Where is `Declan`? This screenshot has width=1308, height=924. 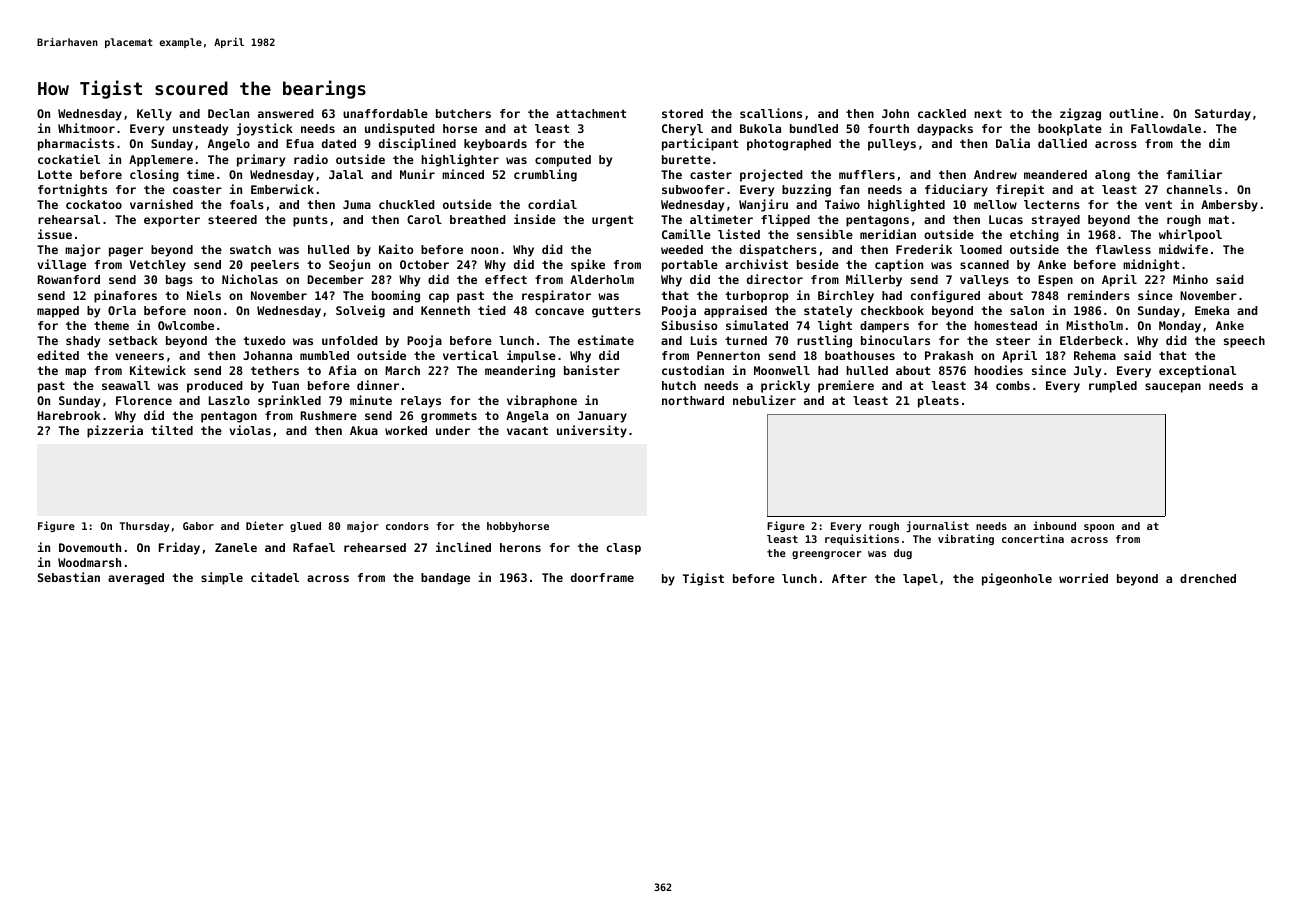 Declan is located at coordinates (228, 113).
